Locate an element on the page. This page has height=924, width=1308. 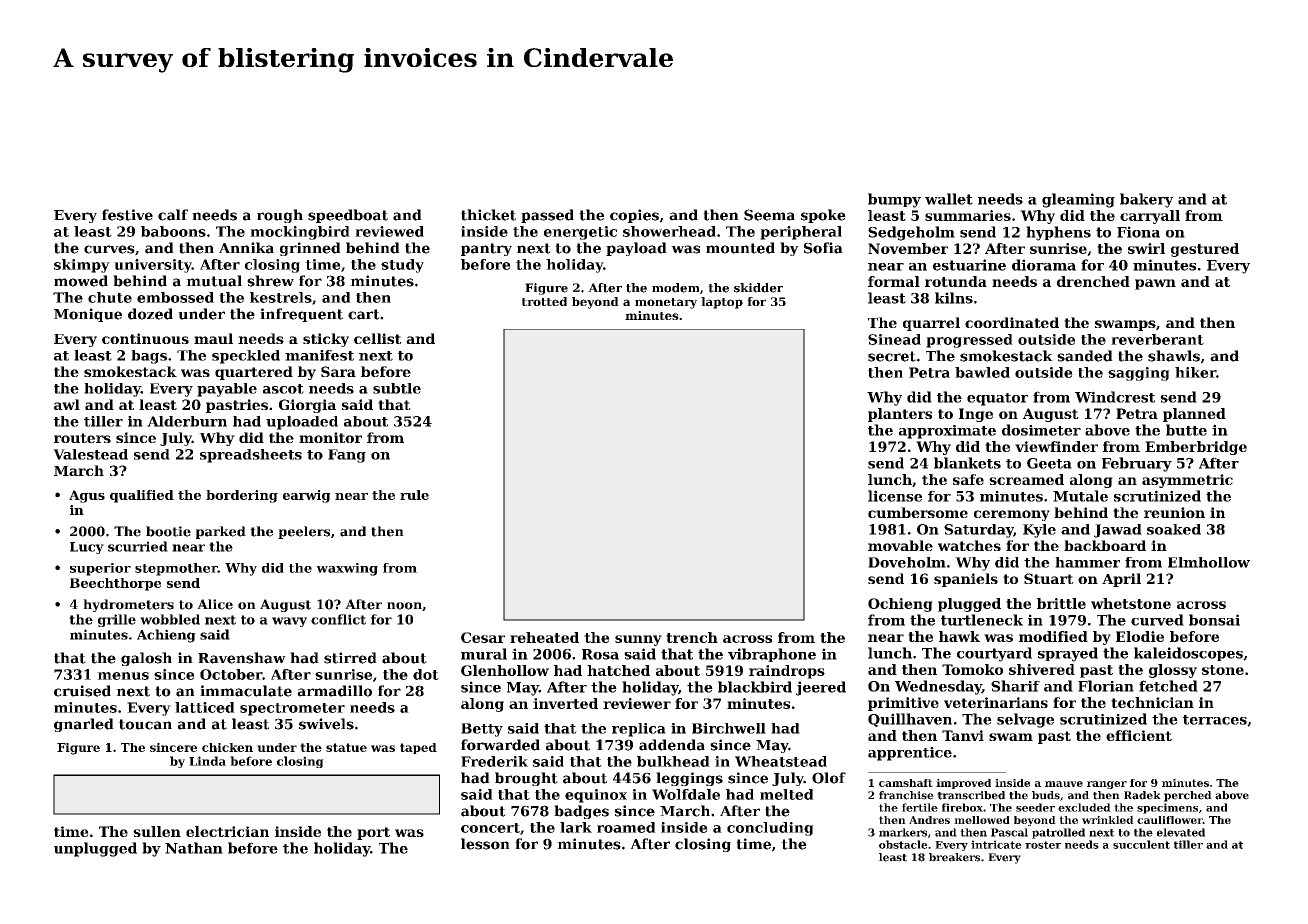
Betty is located at coordinates (482, 730).
